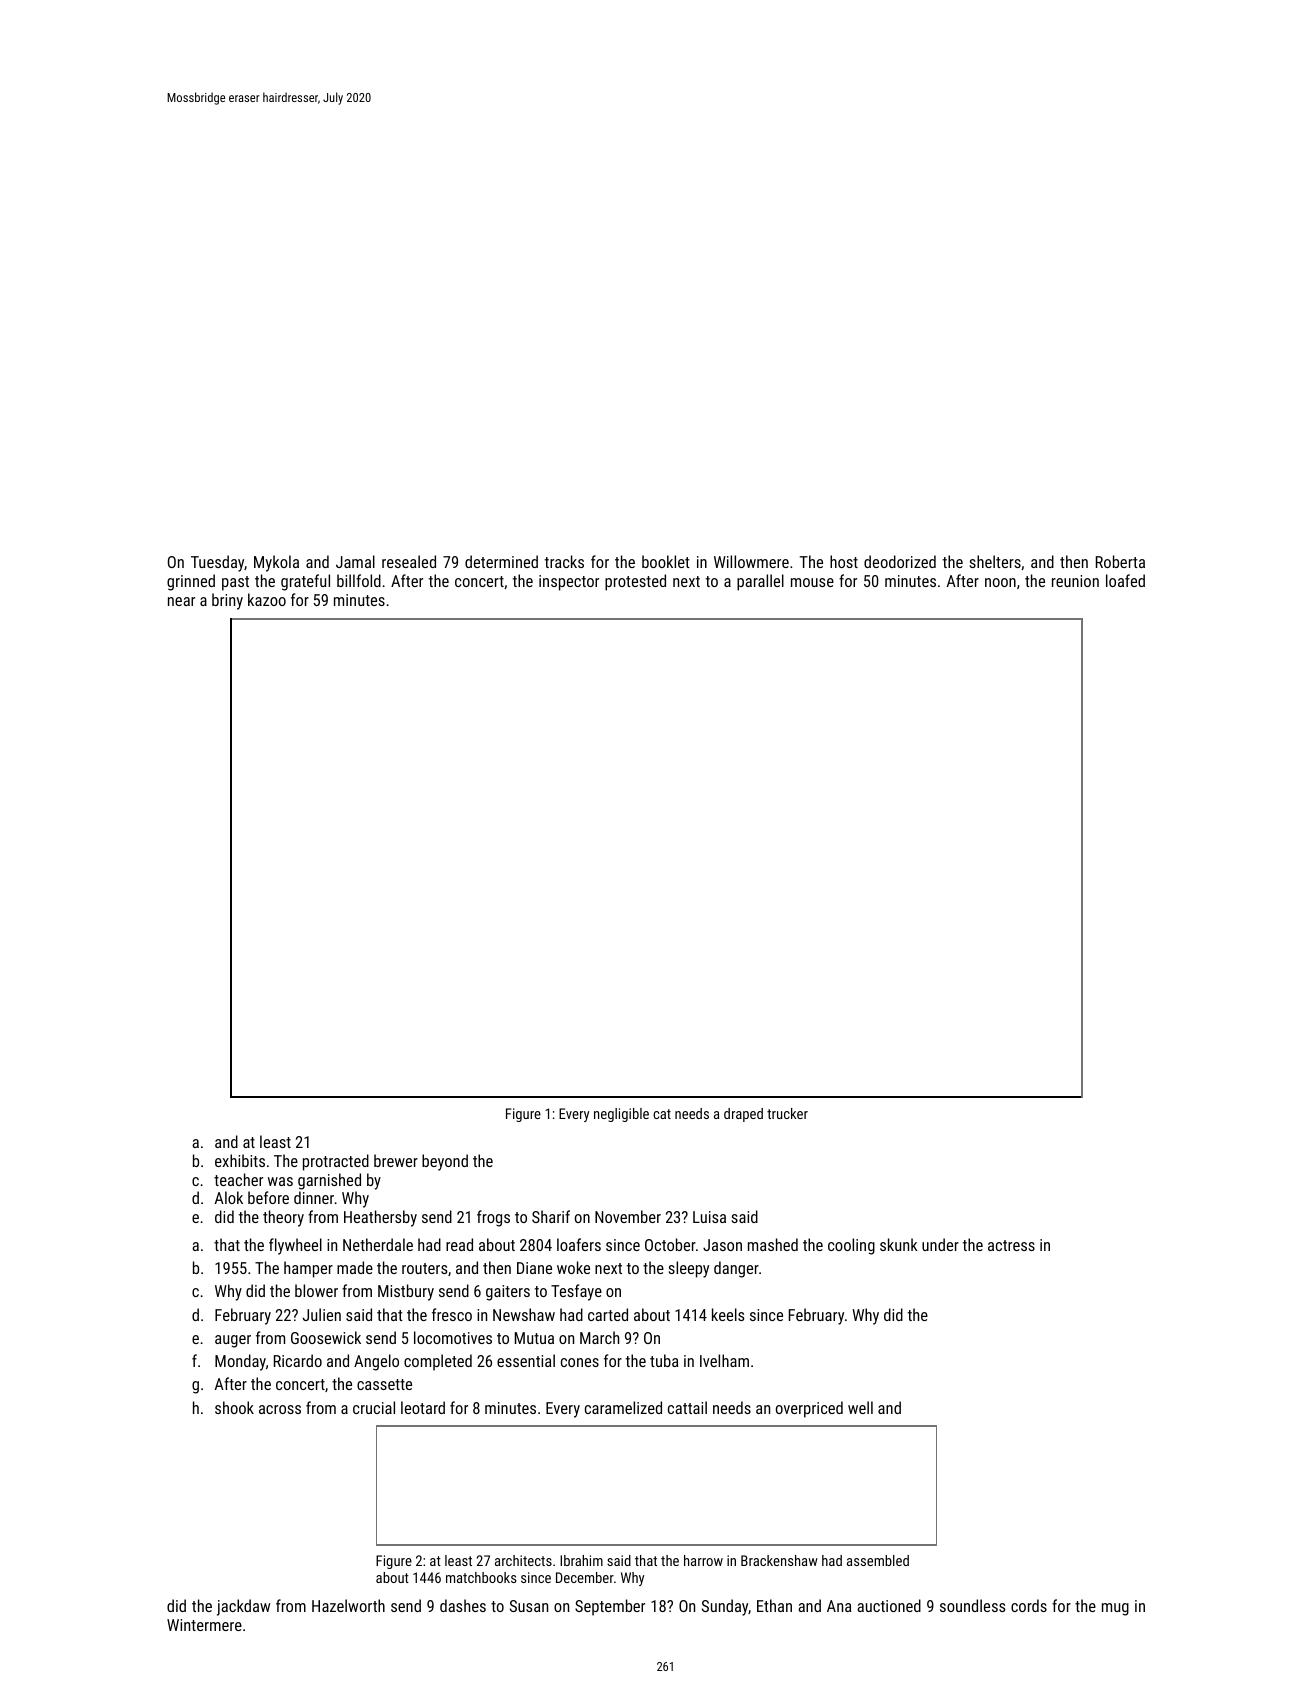  I want to click on actress, so click(1011, 1245).
